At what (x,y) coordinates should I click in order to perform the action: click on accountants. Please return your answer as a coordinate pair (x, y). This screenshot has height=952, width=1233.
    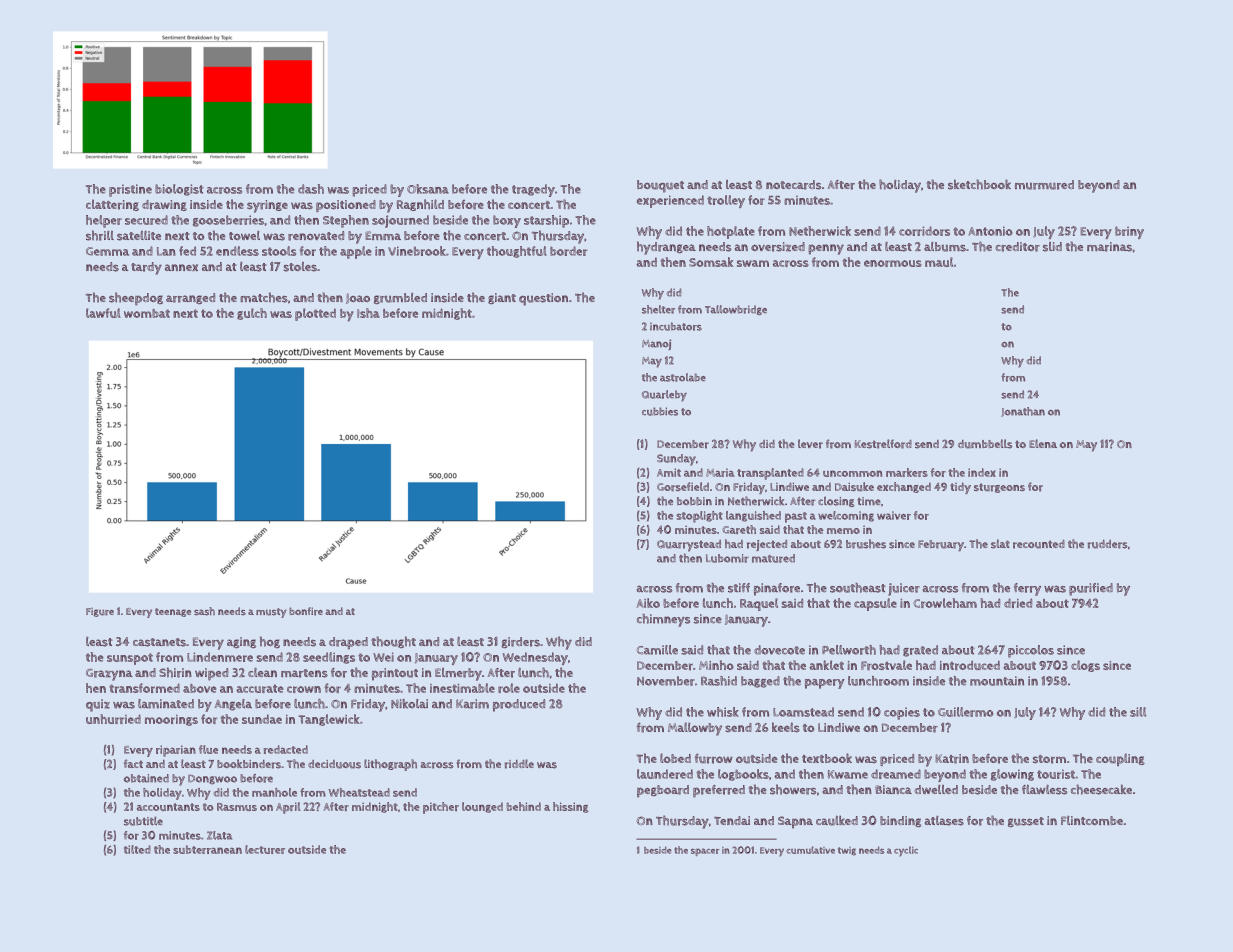
    Looking at the image, I should click on (168, 807).
